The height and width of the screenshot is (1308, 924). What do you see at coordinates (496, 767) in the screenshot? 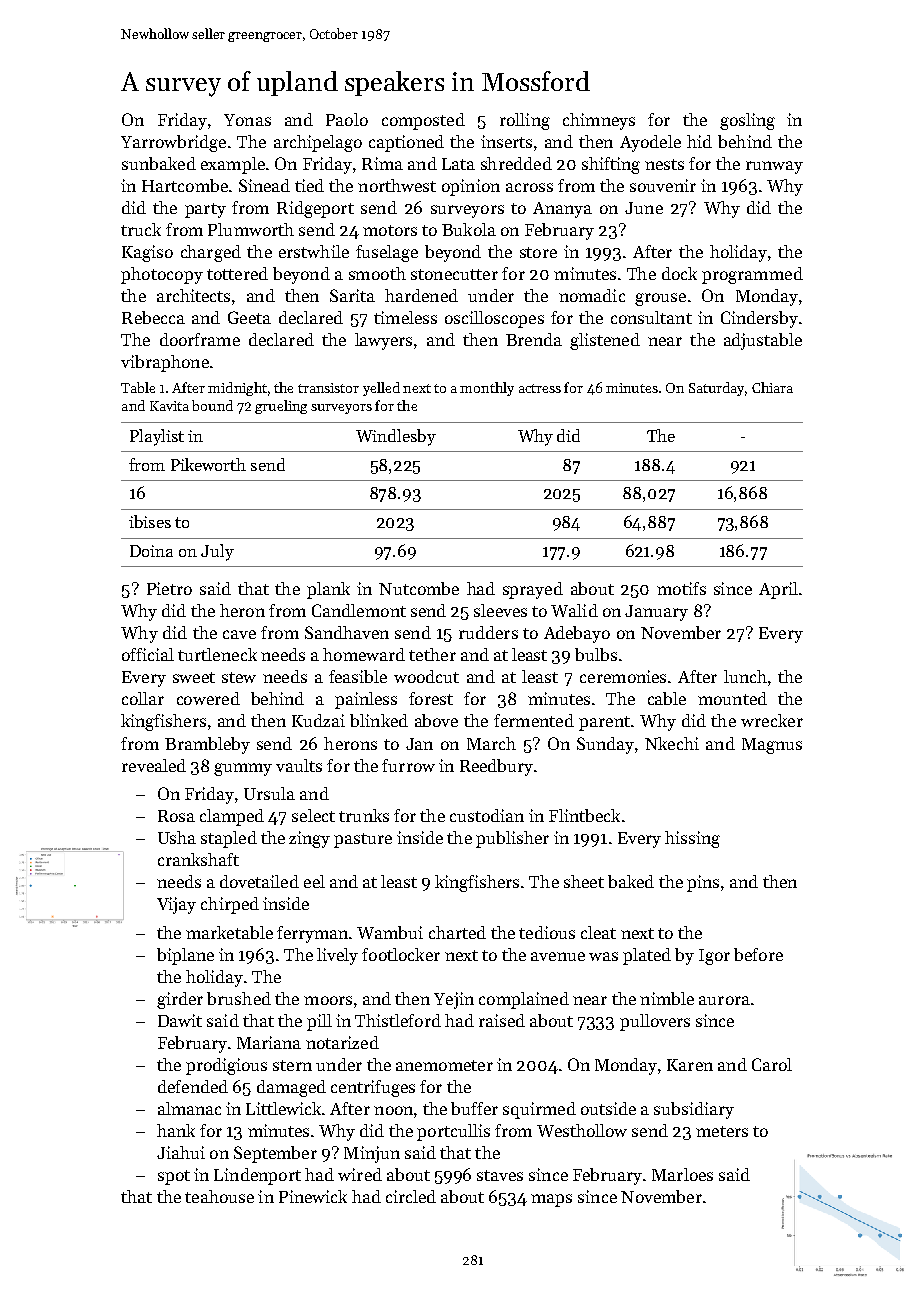
I see `Reedbury` at bounding box center [496, 767].
